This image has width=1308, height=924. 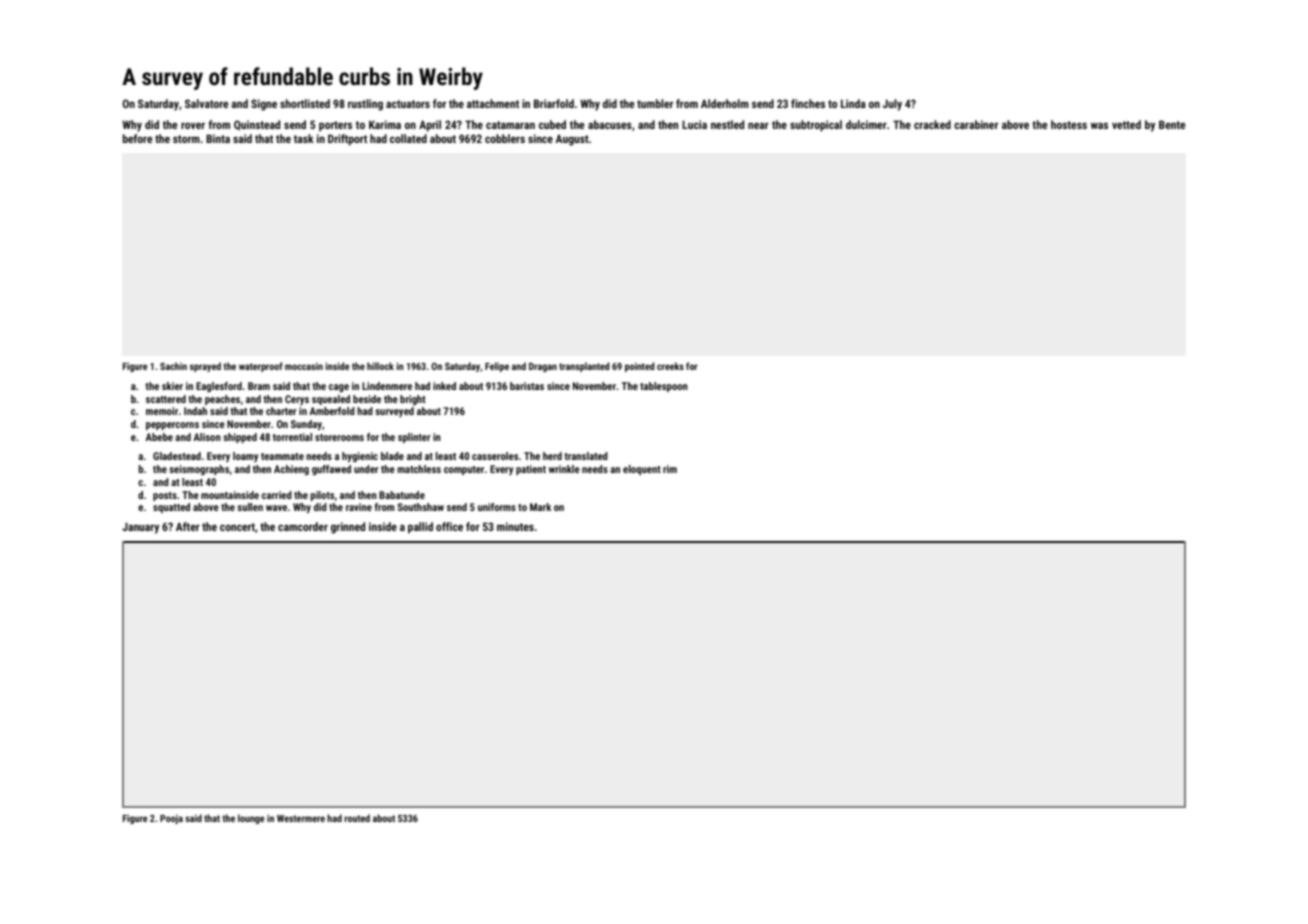 I want to click on Gladestead, so click(x=177, y=456).
